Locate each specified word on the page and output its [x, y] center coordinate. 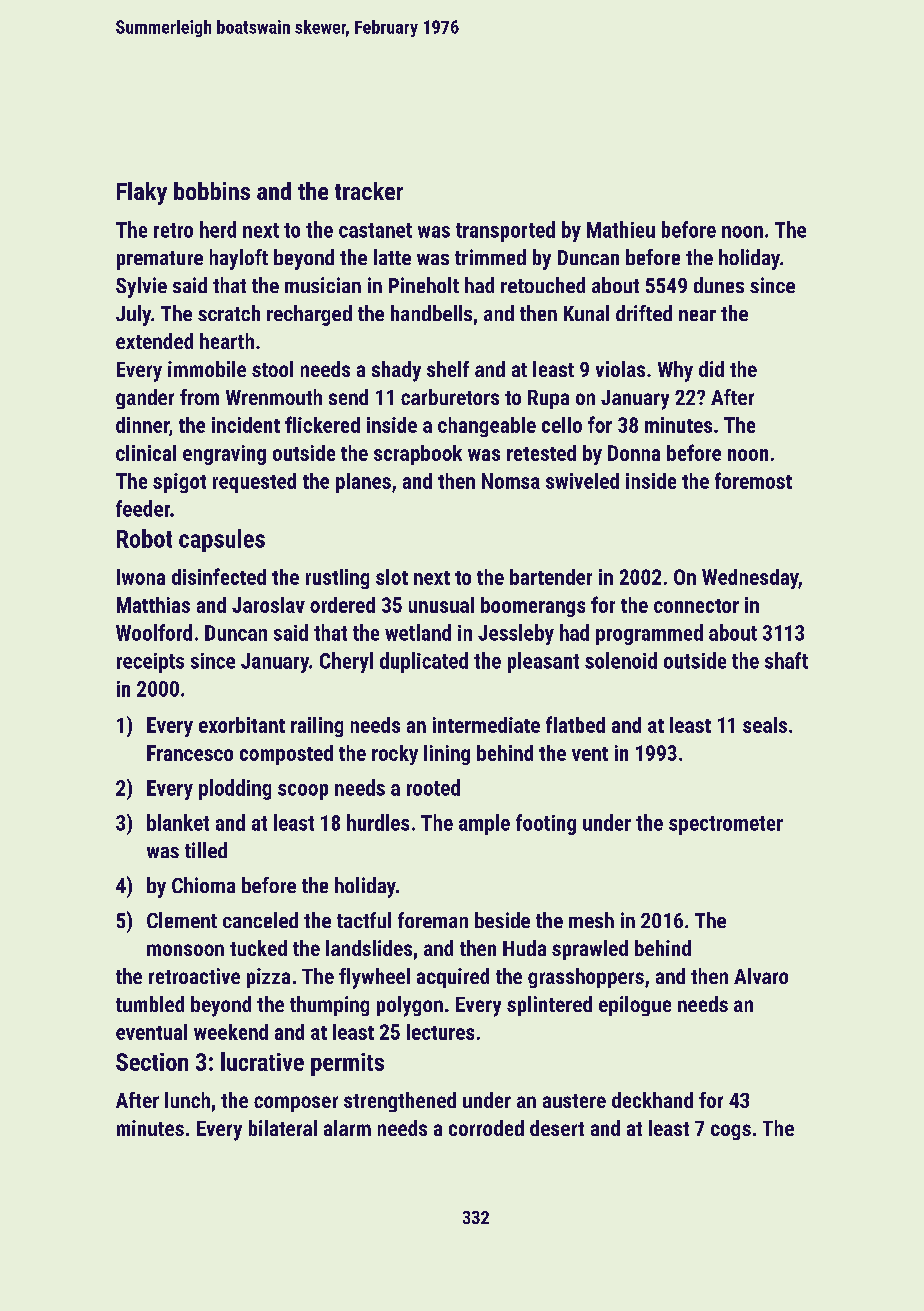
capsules [222, 540]
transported [505, 231]
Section [152, 1062]
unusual [441, 605]
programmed [649, 634]
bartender [551, 577]
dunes [719, 285]
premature [160, 260]
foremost [753, 480]
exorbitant [242, 725]
